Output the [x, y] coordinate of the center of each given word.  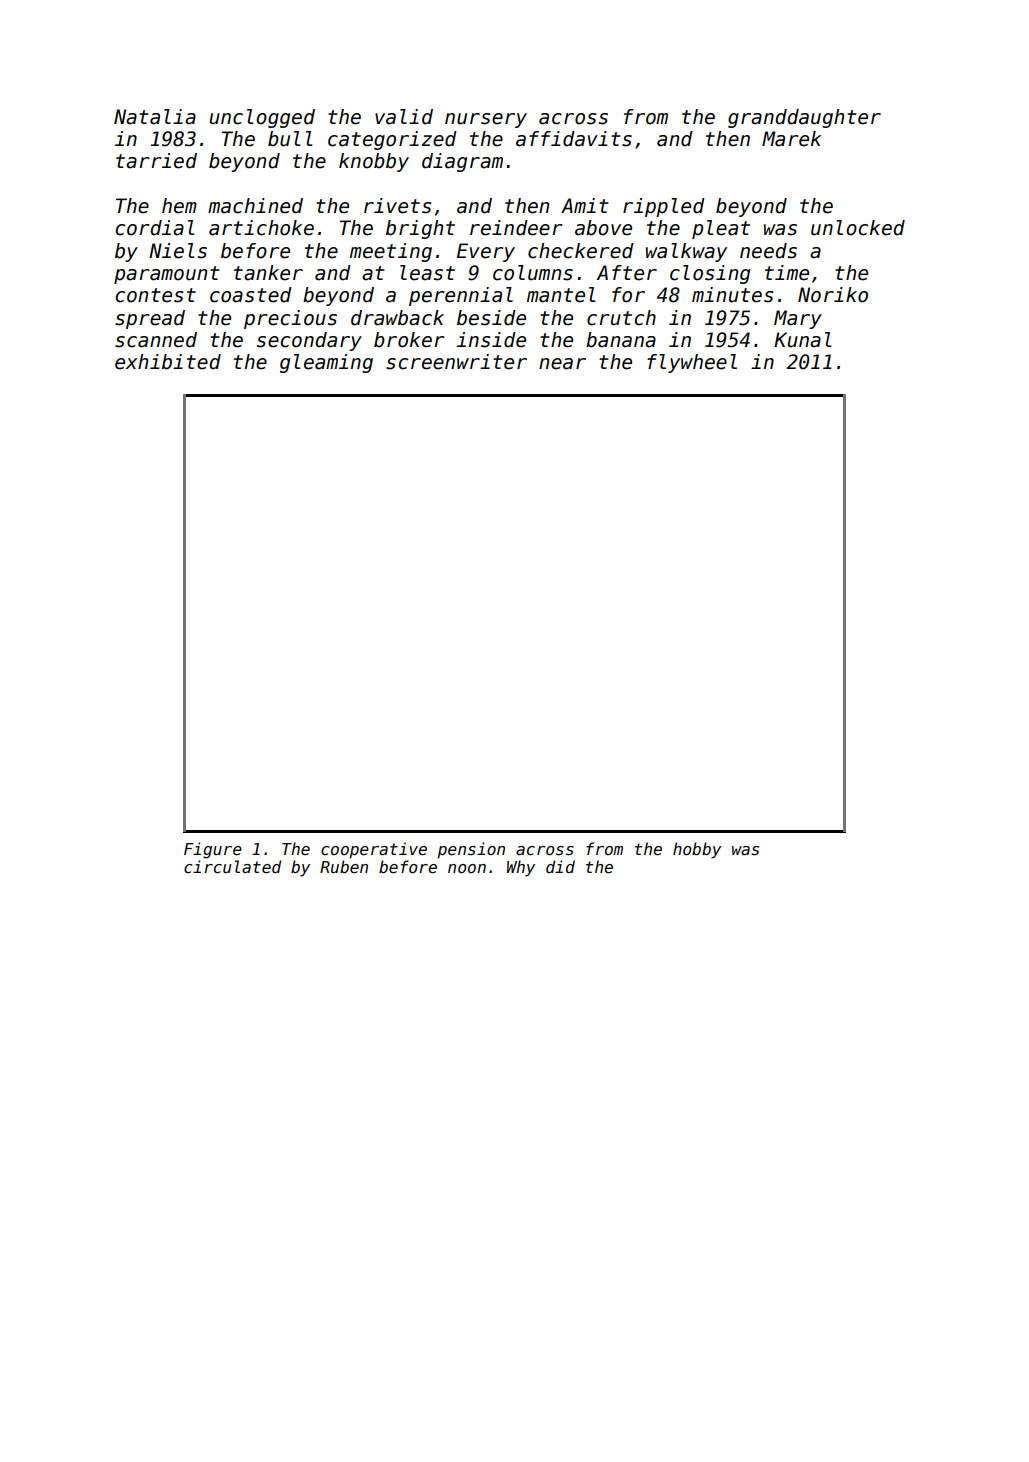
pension [471, 850]
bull [290, 139]
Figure [213, 850]
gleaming [326, 363]
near [562, 364]
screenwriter [456, 362]
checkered [581, 251]
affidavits [574, 139]
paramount [167, 275]
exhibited [168, 362]
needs [768, 251]
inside [491, 340]
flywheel [692, 363]
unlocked [858, 228]
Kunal [802, 340]
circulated [232, 866]
